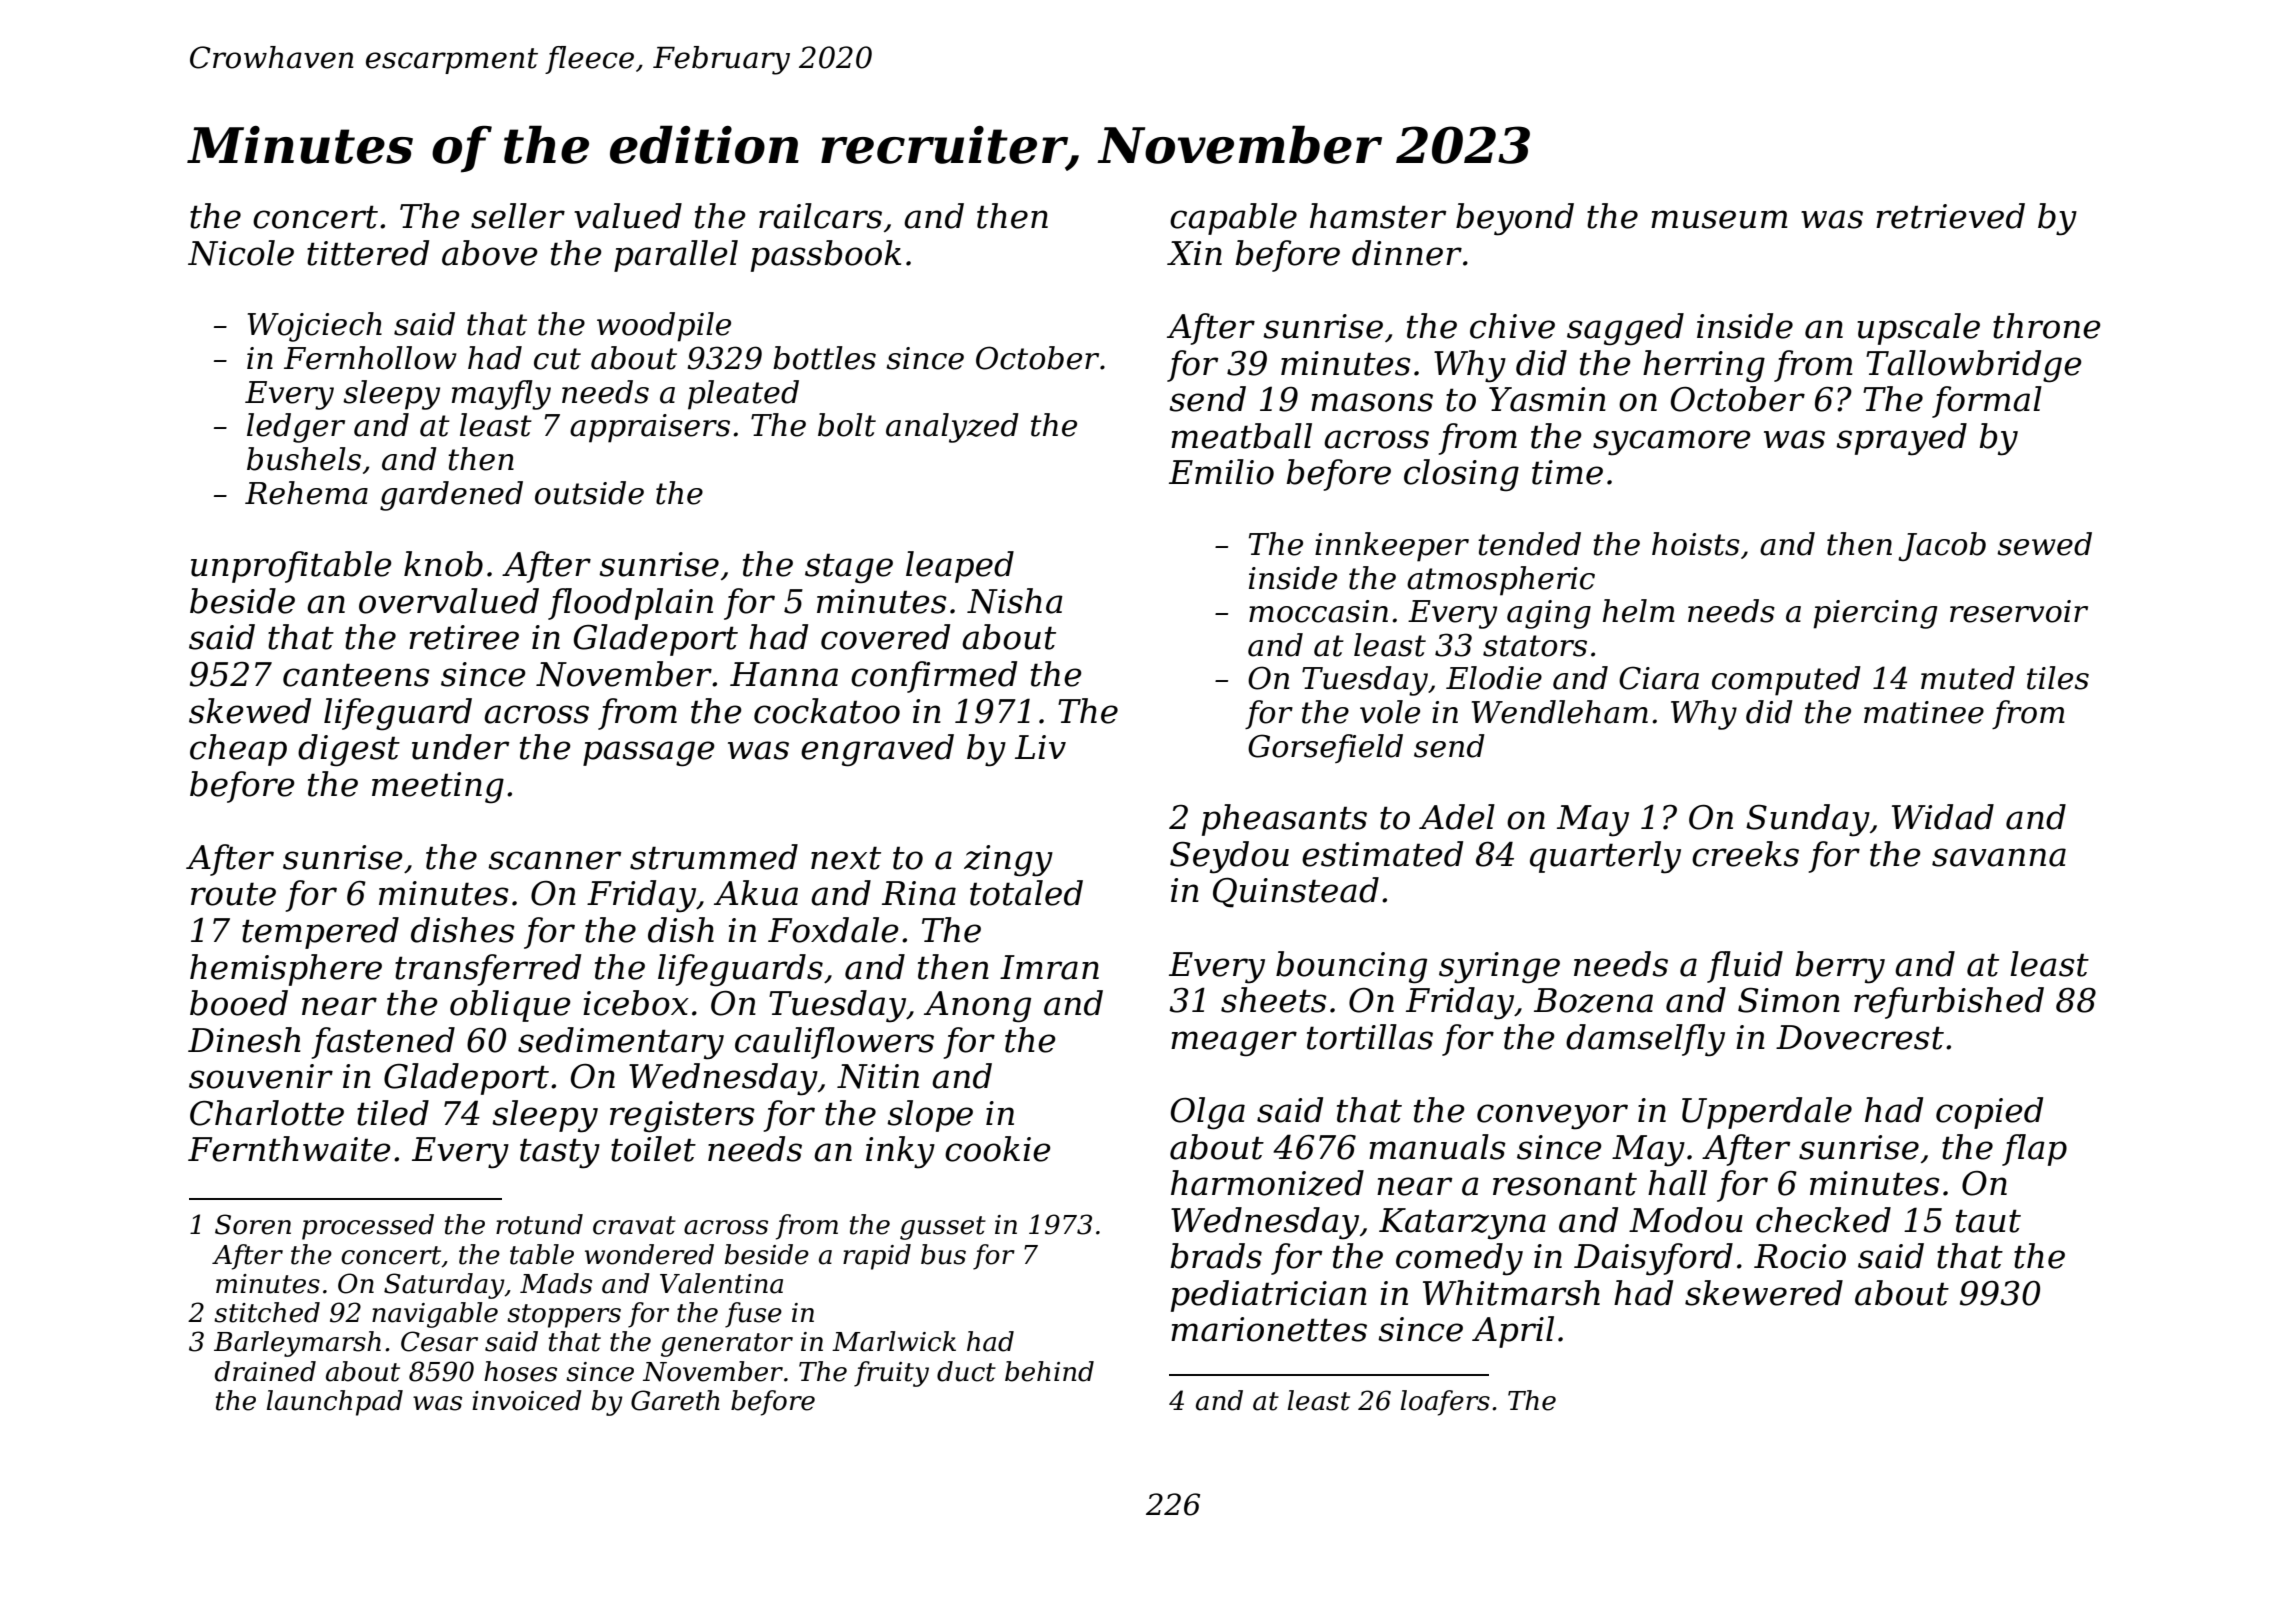 The width and height of the screenshot is (2292, 1620). What do you see at coordinates (2044, 544) in the screenshot?
I see `sewed` at bounding box center [2044, 544].
